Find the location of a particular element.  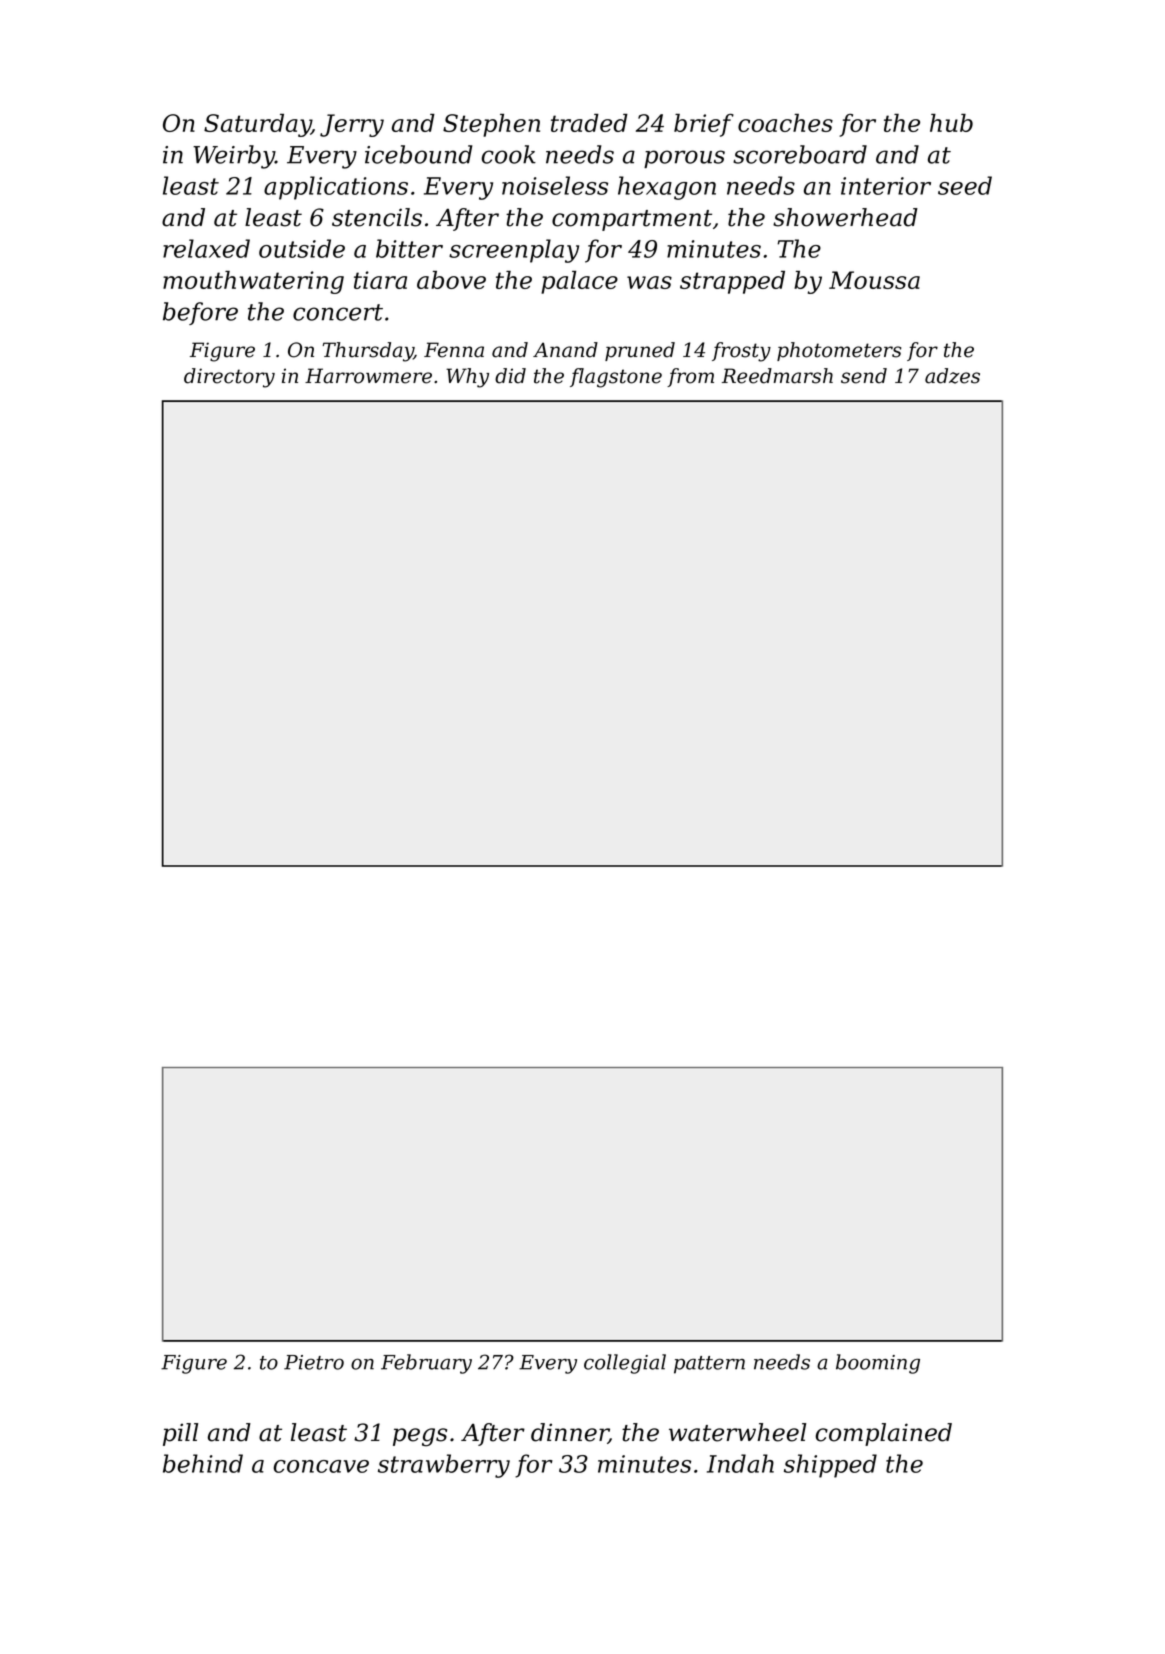

collegial is located at coordinates (625, 1364).
